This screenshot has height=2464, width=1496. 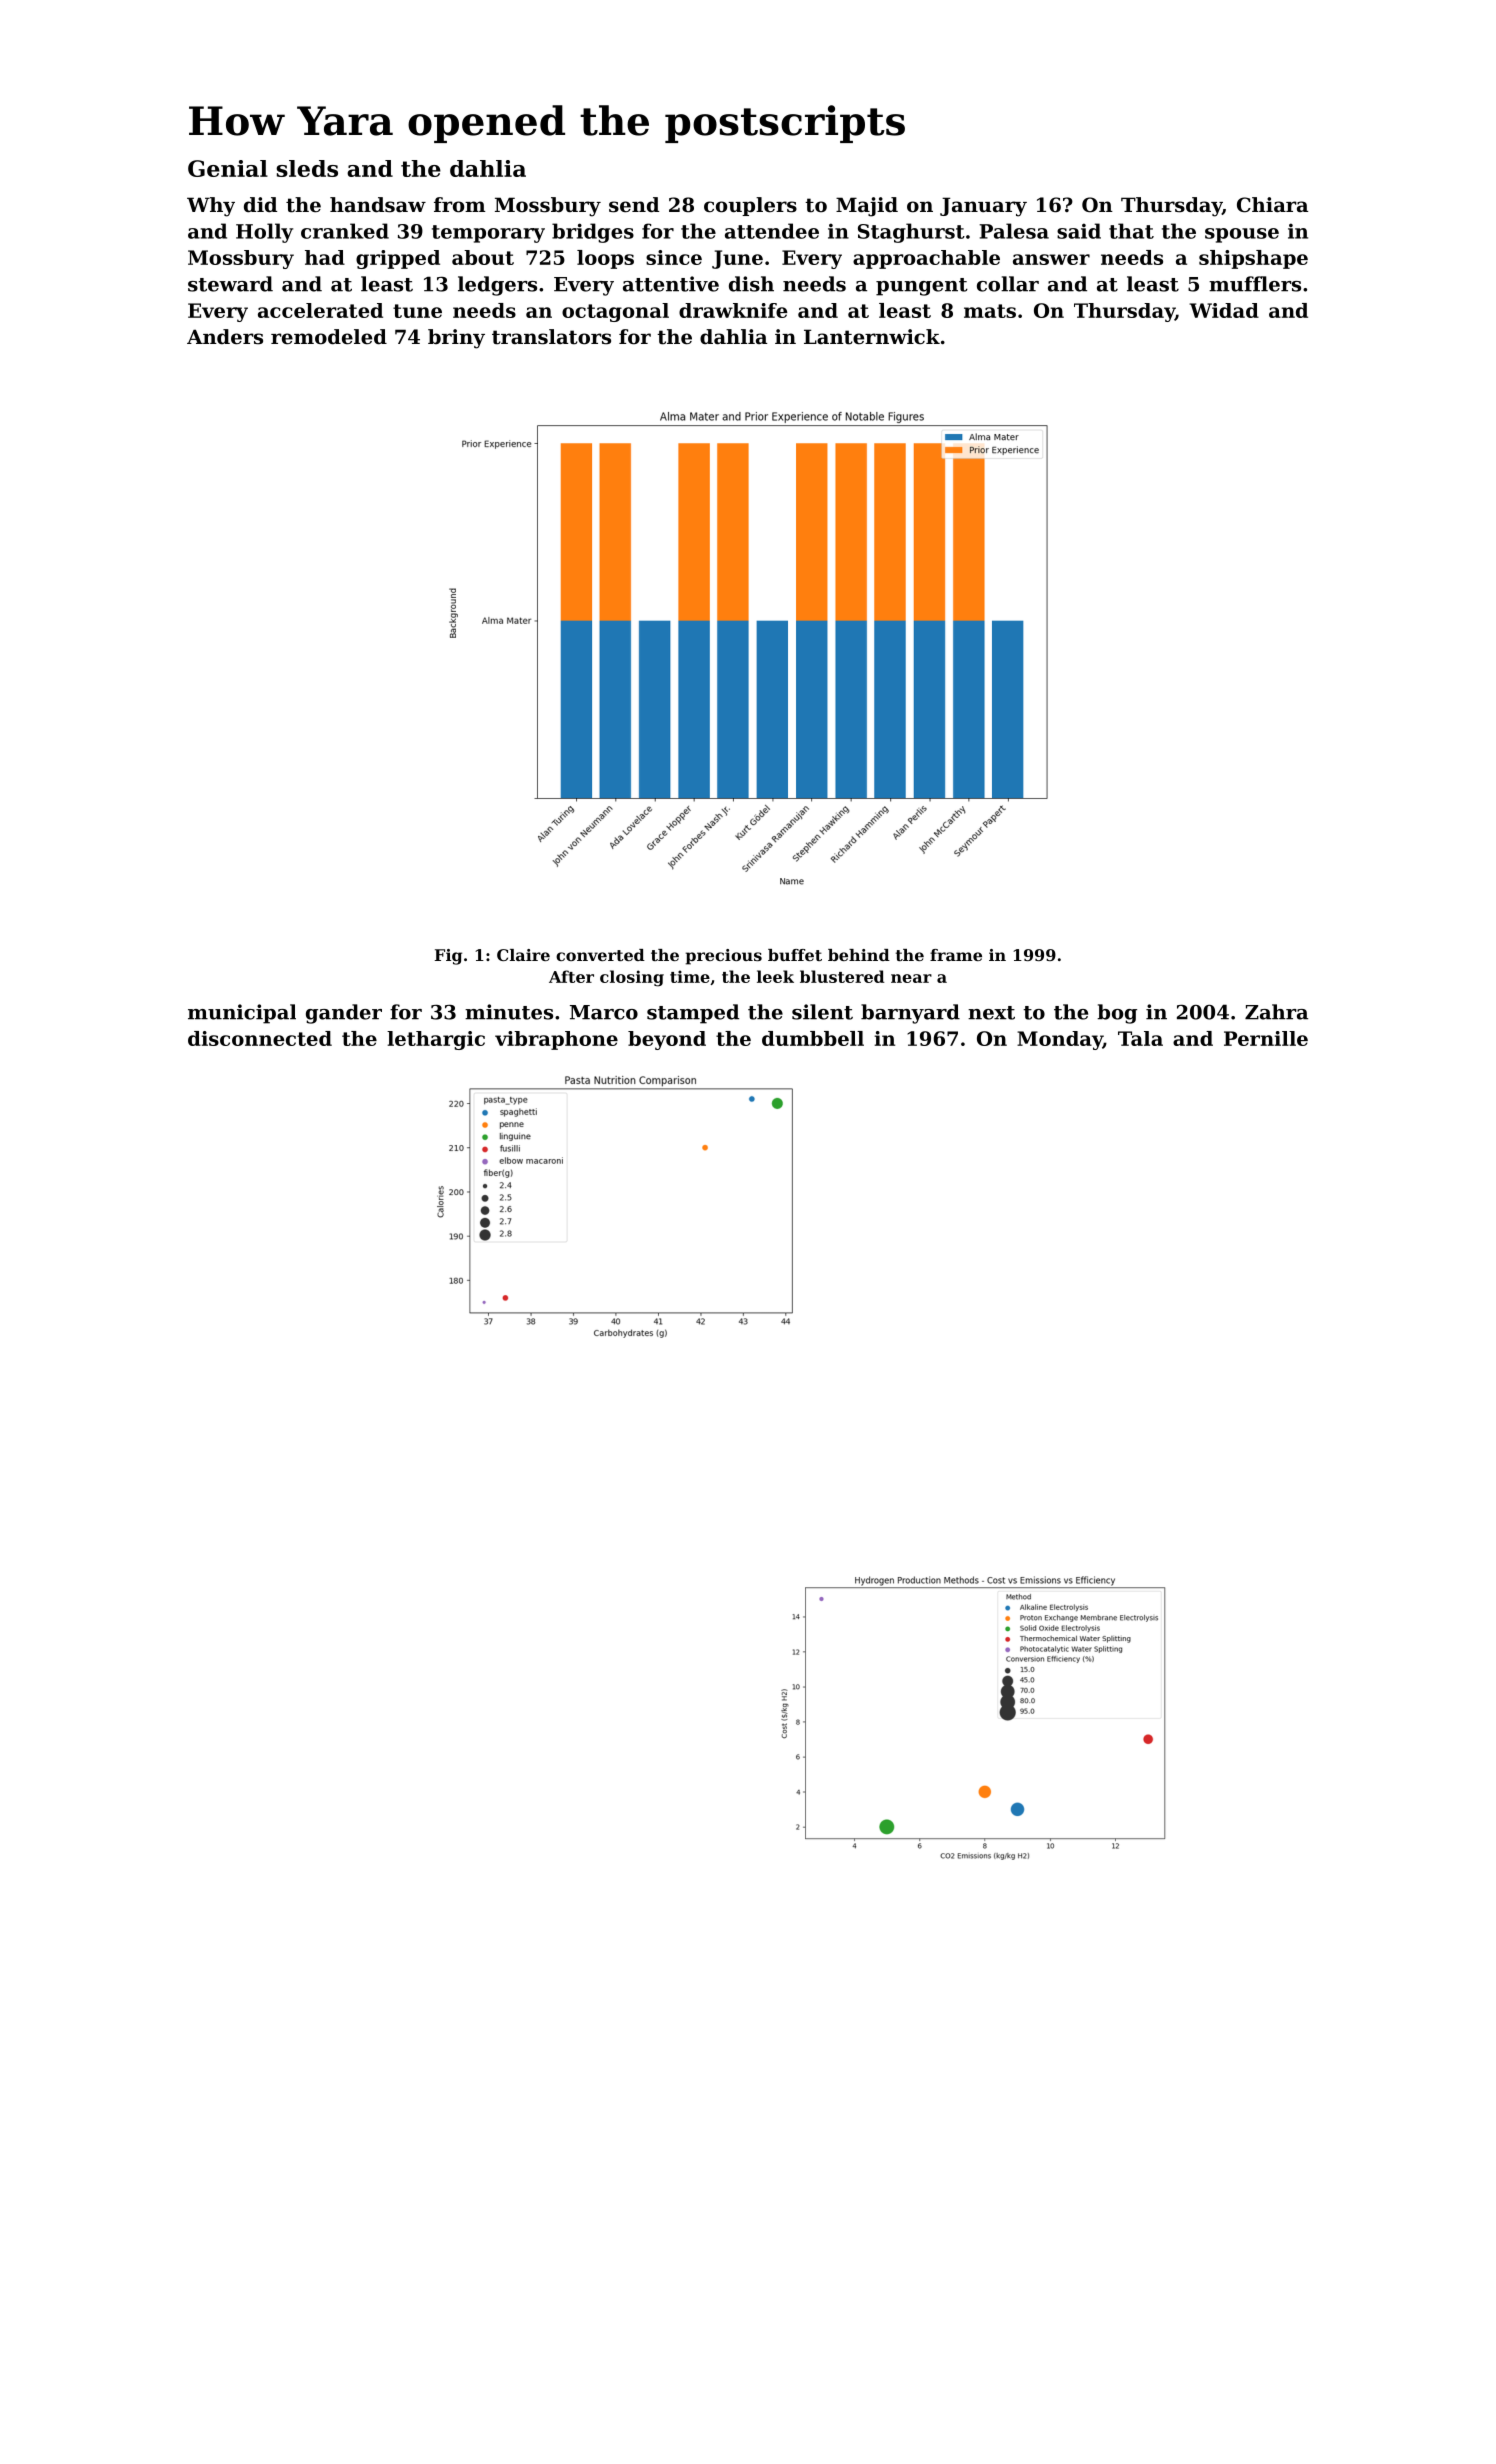 What do you see at coordinates (225, 337) in the screenshot?
I see `Anders` at bounding box center [225, 337].
